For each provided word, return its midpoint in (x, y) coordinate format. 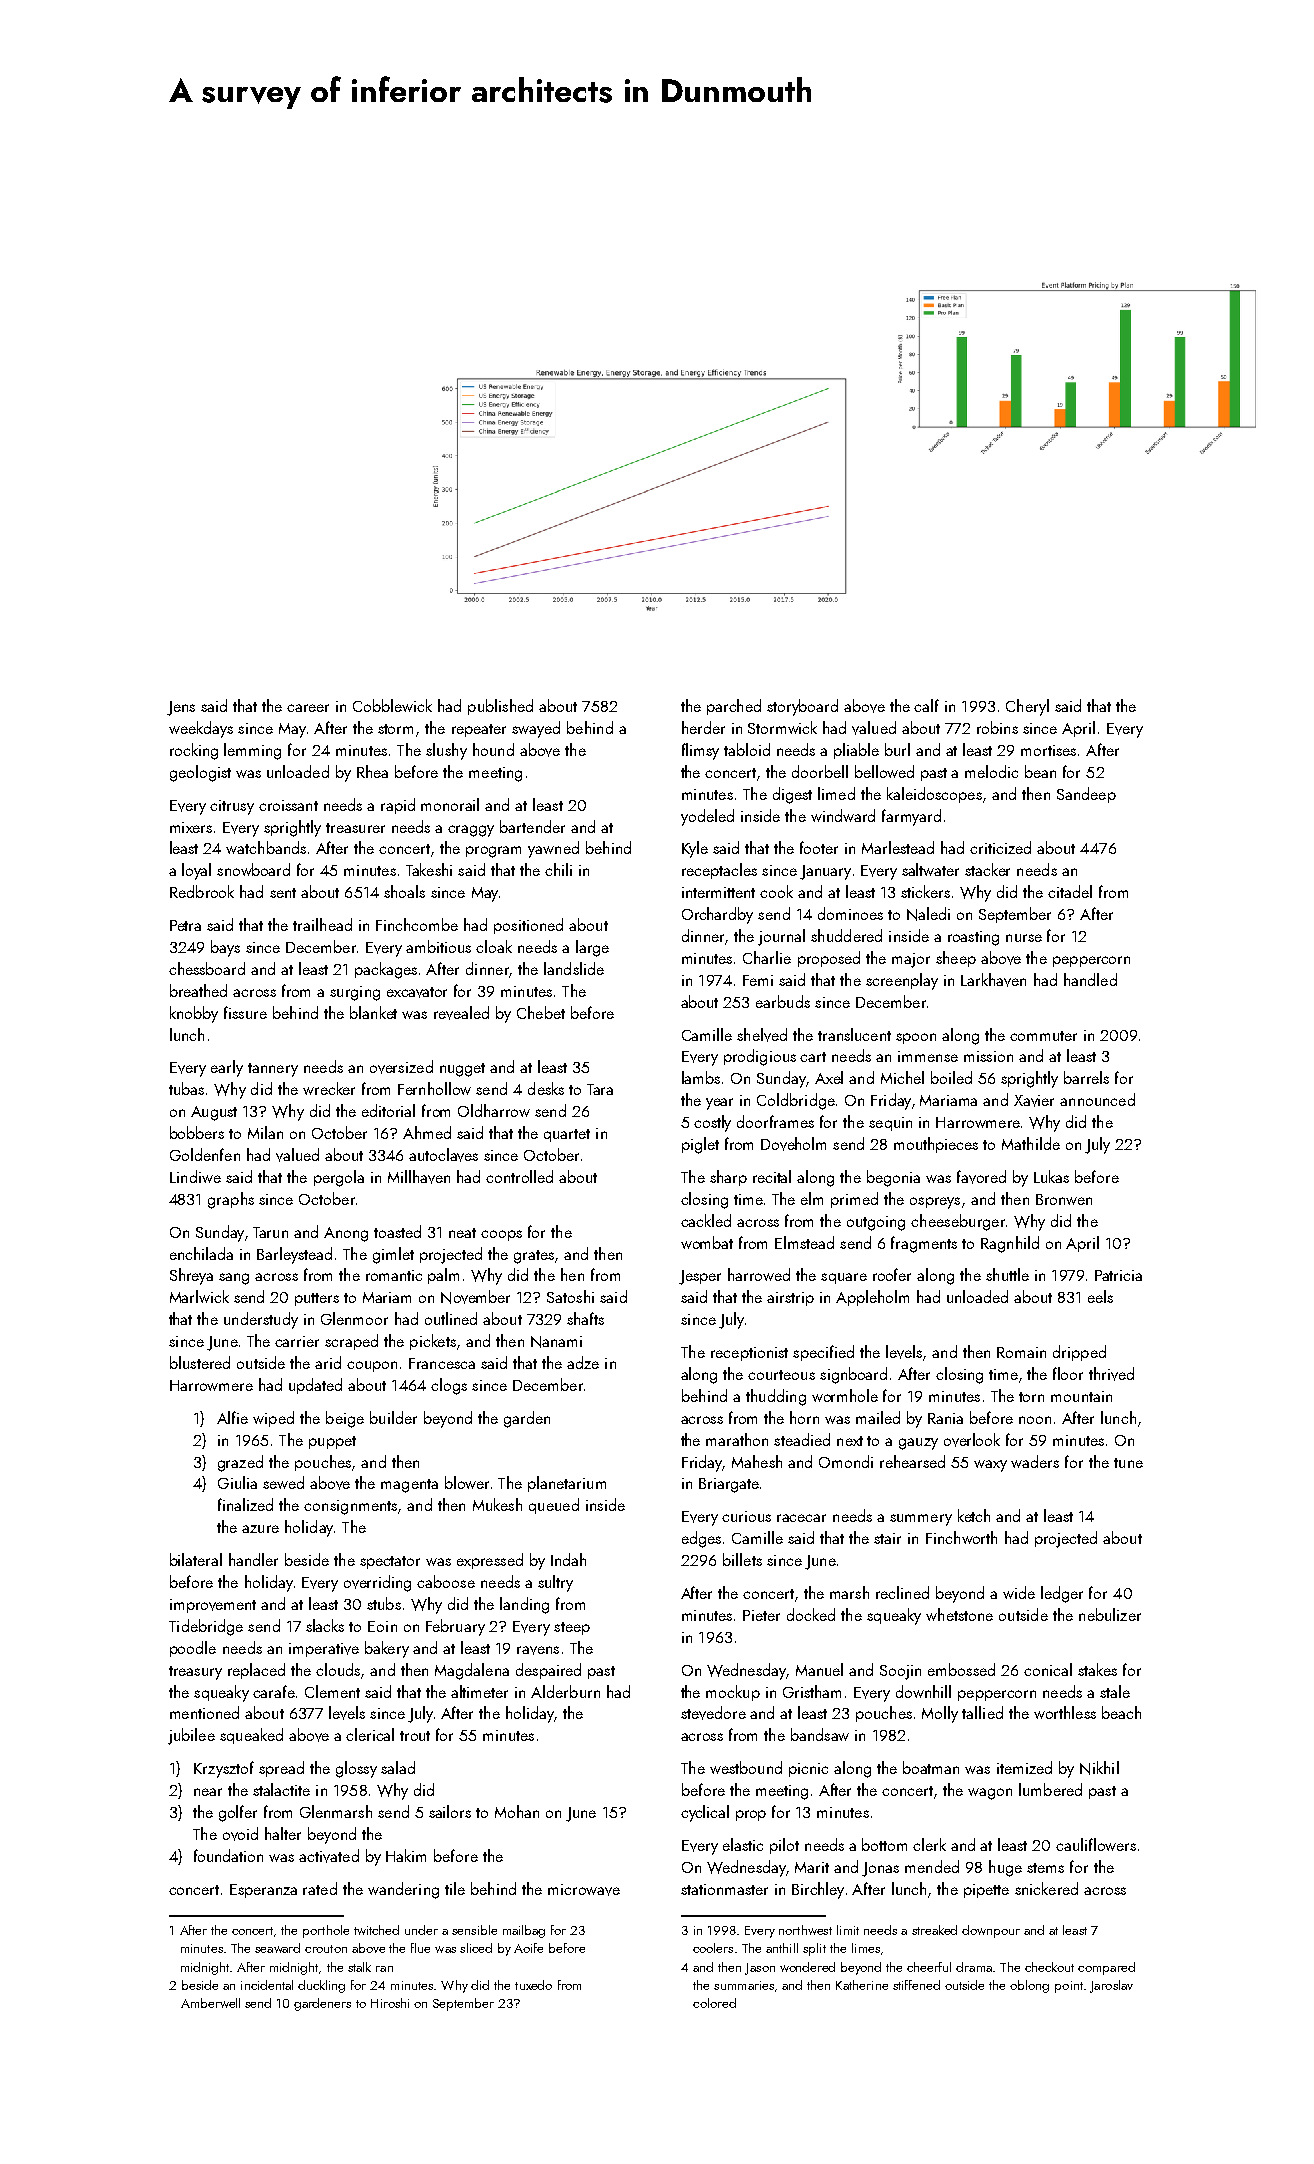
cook (776, 891)
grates (534, 1257)
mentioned (204, 1712)
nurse (1024, 938)
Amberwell (210, 2003)
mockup (733, 1693)
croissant (288, 805)
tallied (982, 1712)
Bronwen (1064, 1199)
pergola (339, 1178)
